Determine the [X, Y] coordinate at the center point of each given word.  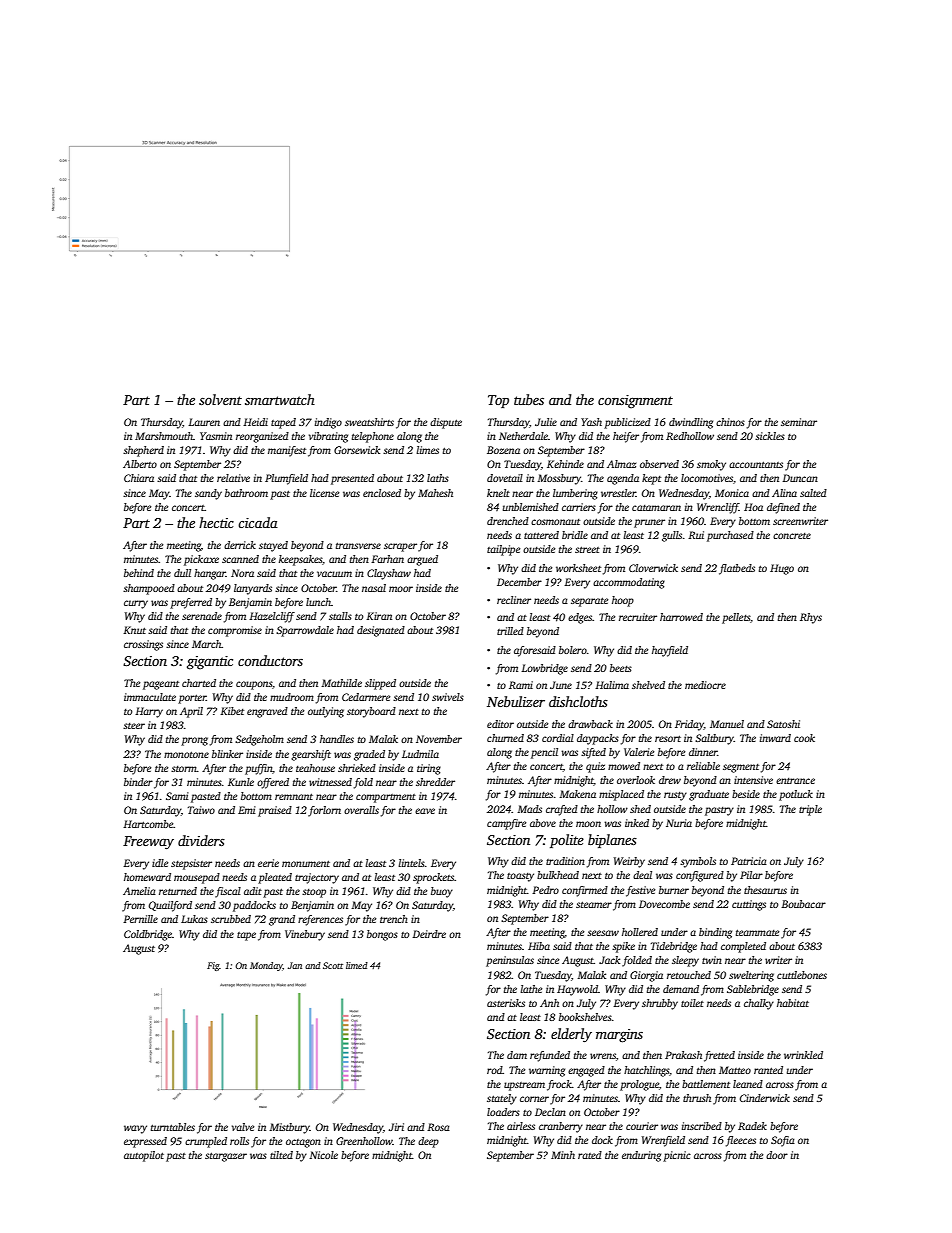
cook [804, 738]
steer [134, 726]
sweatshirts [369, 422]
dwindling [691, 423]
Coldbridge [148, 935]
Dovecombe [664, 904]
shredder [435, 782]
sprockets [433, 878]
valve [243, 1127]
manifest [287, 451]
